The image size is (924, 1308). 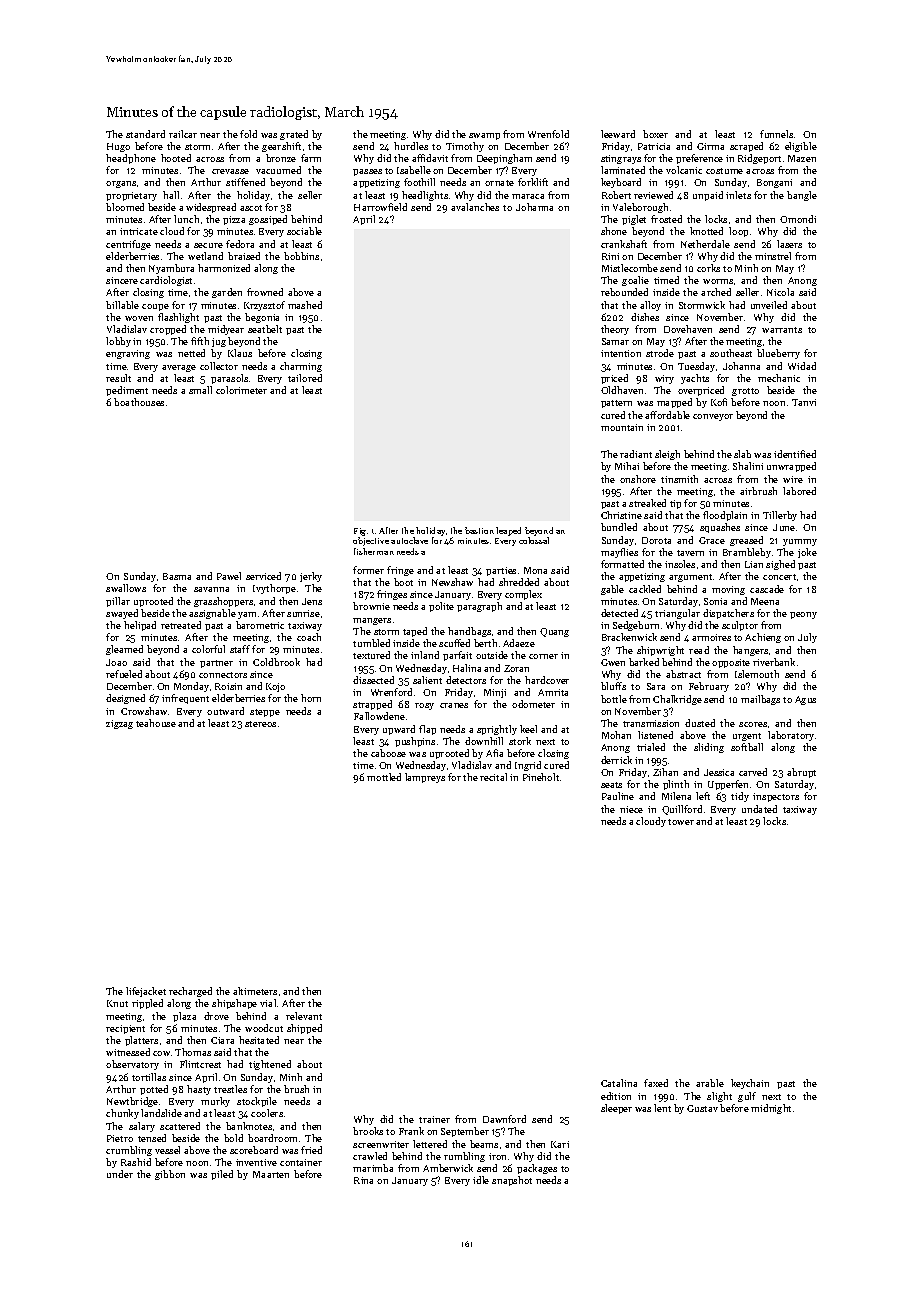 I want to click on Kojo, so click(x=275, y=687).
